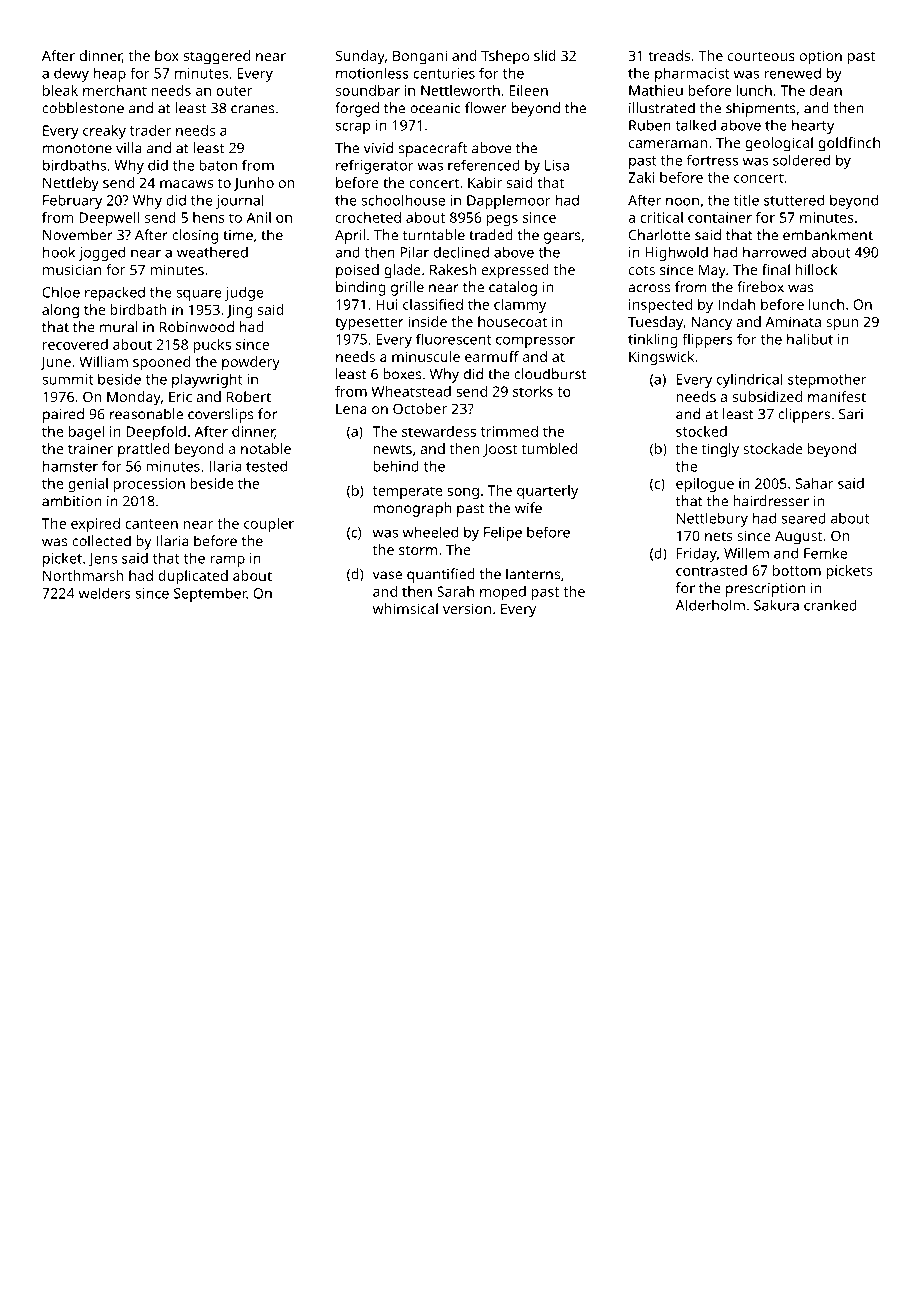 This document has width=924, height=1308. I want to click on spun, so click(842, 325).
